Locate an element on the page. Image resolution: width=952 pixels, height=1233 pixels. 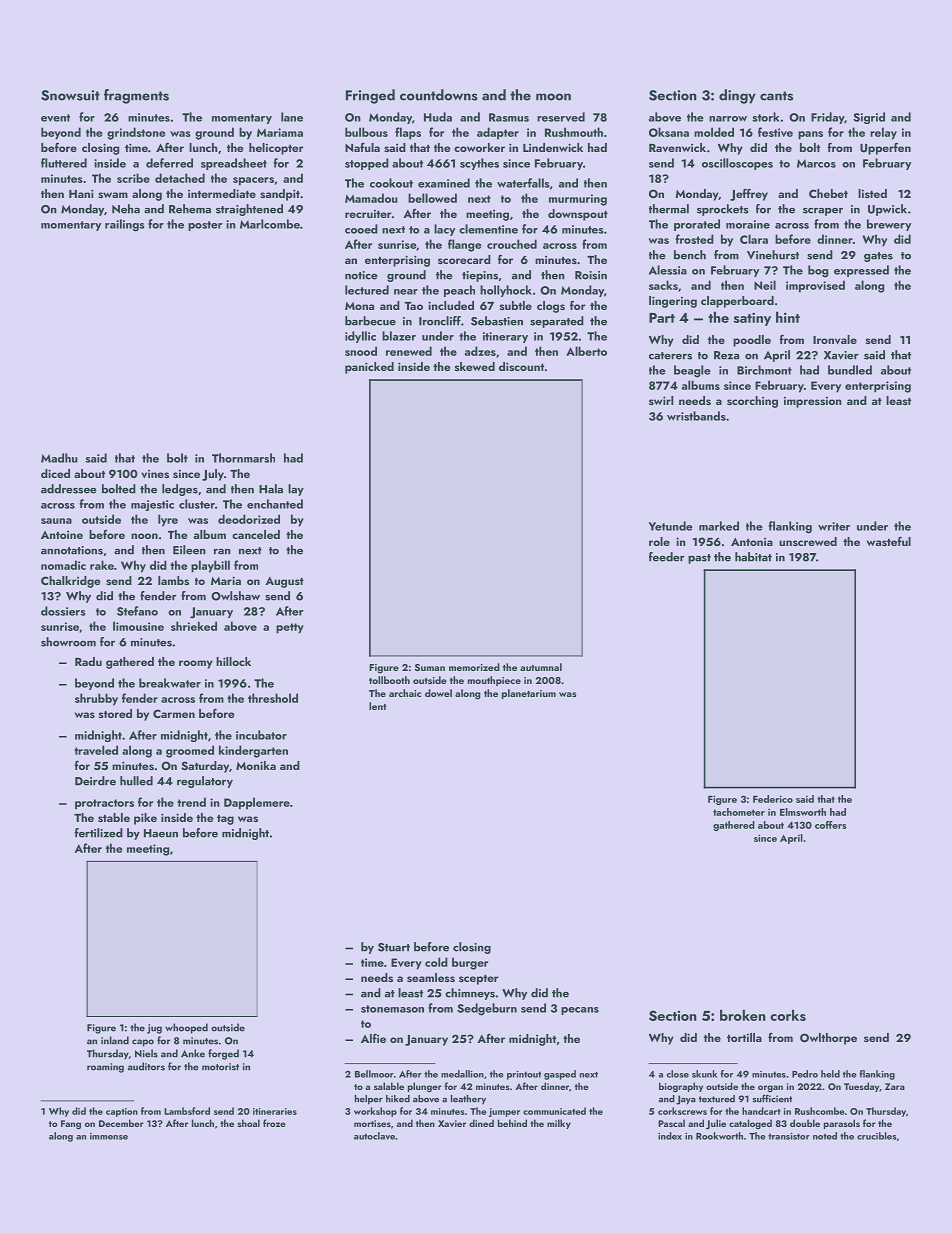
inland is located at coordinates (115, 1040).
